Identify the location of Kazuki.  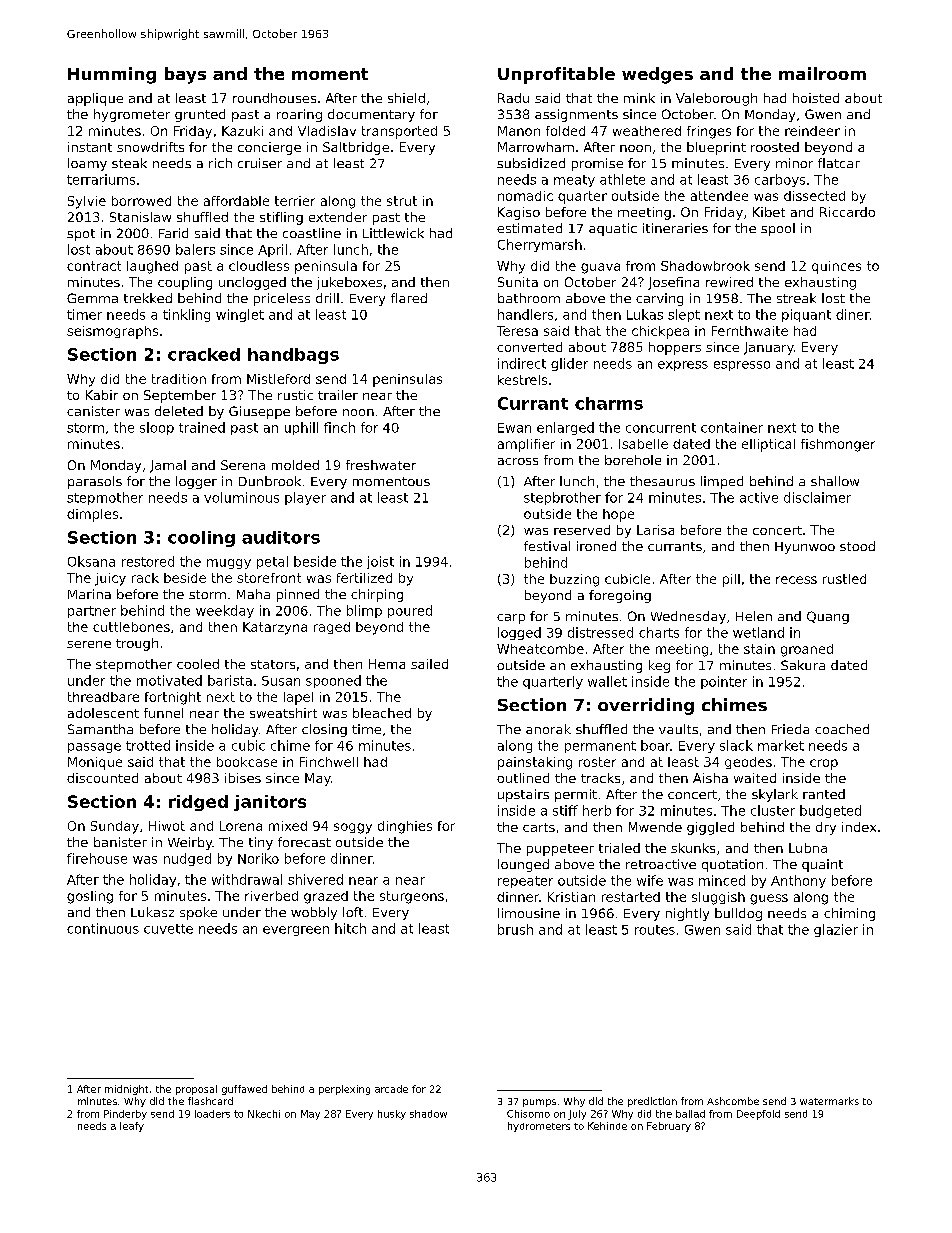
(242, 131).
